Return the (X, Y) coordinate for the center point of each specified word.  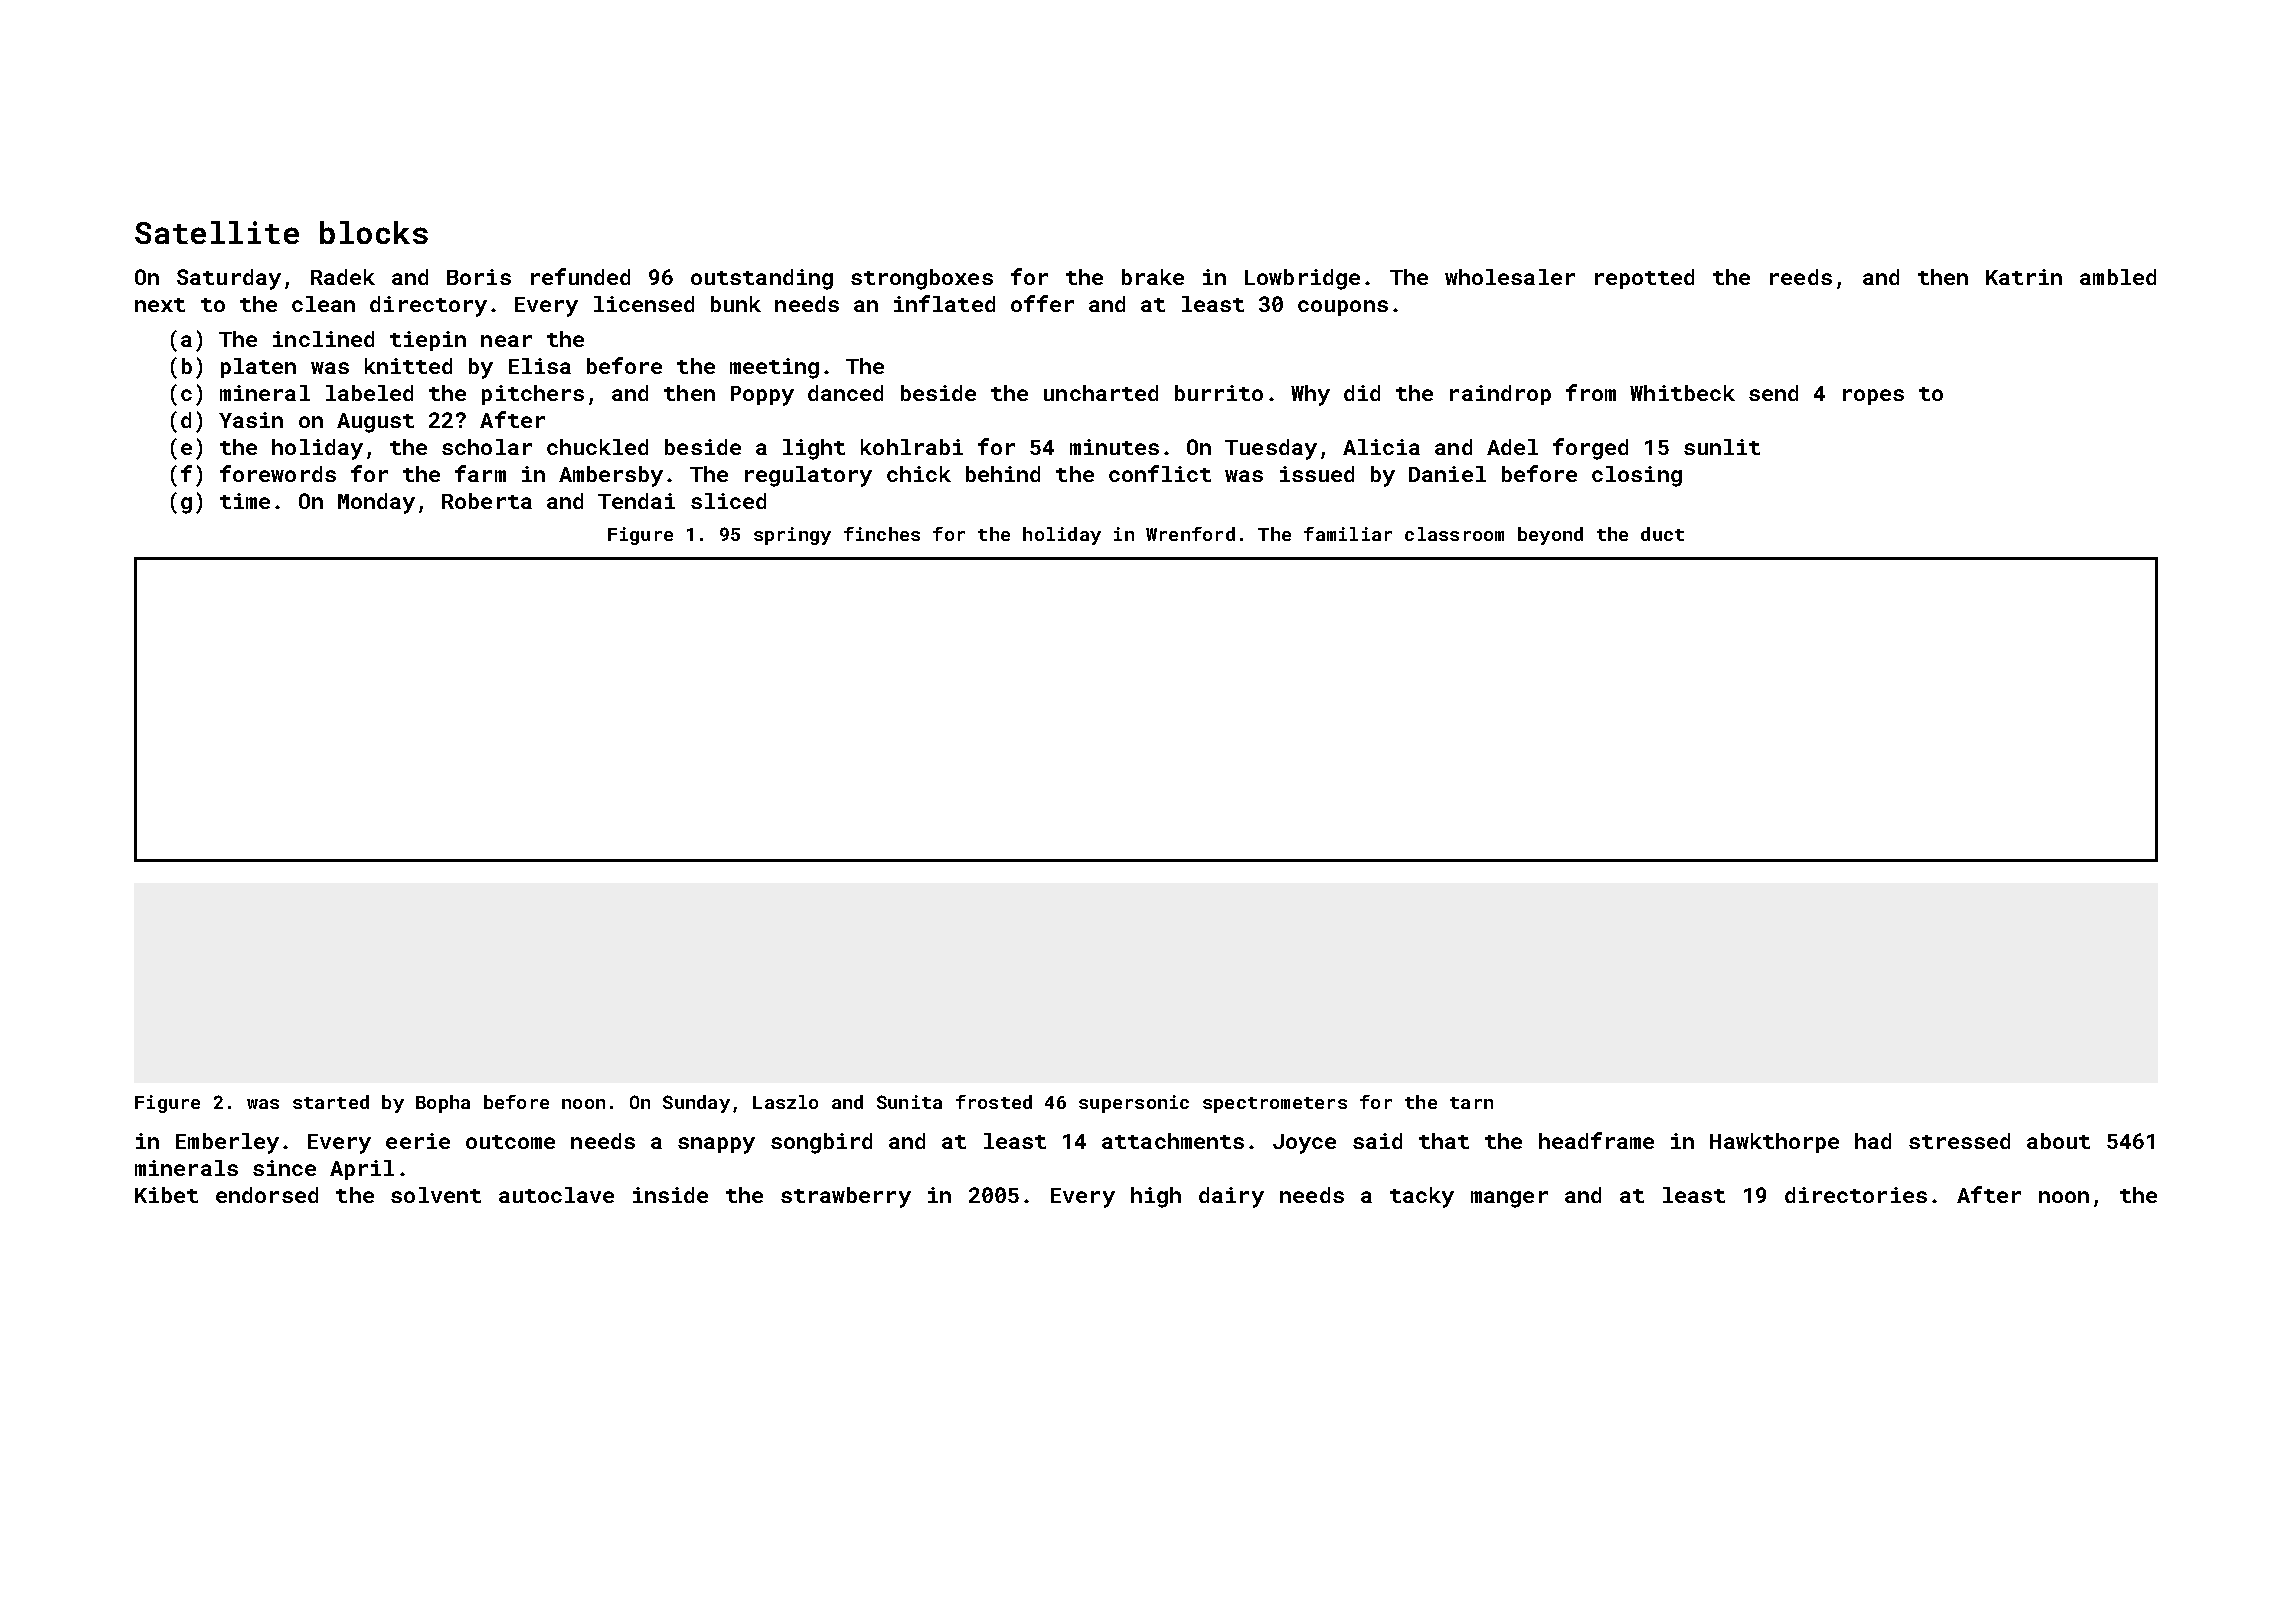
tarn (1471, 1103)
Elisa (540, 366)
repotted (1644, 279)
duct (1662, 534)
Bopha (443, 1104)
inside (670, 1195)
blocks (374, 232)
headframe (1596, 1140)
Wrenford (1190, 534)
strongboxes (922, 279)
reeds (1801, 277)
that (1444, 1141)
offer (1042, 303)
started (331, 1102)
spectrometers (1275, 1105)
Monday (376, 503)
